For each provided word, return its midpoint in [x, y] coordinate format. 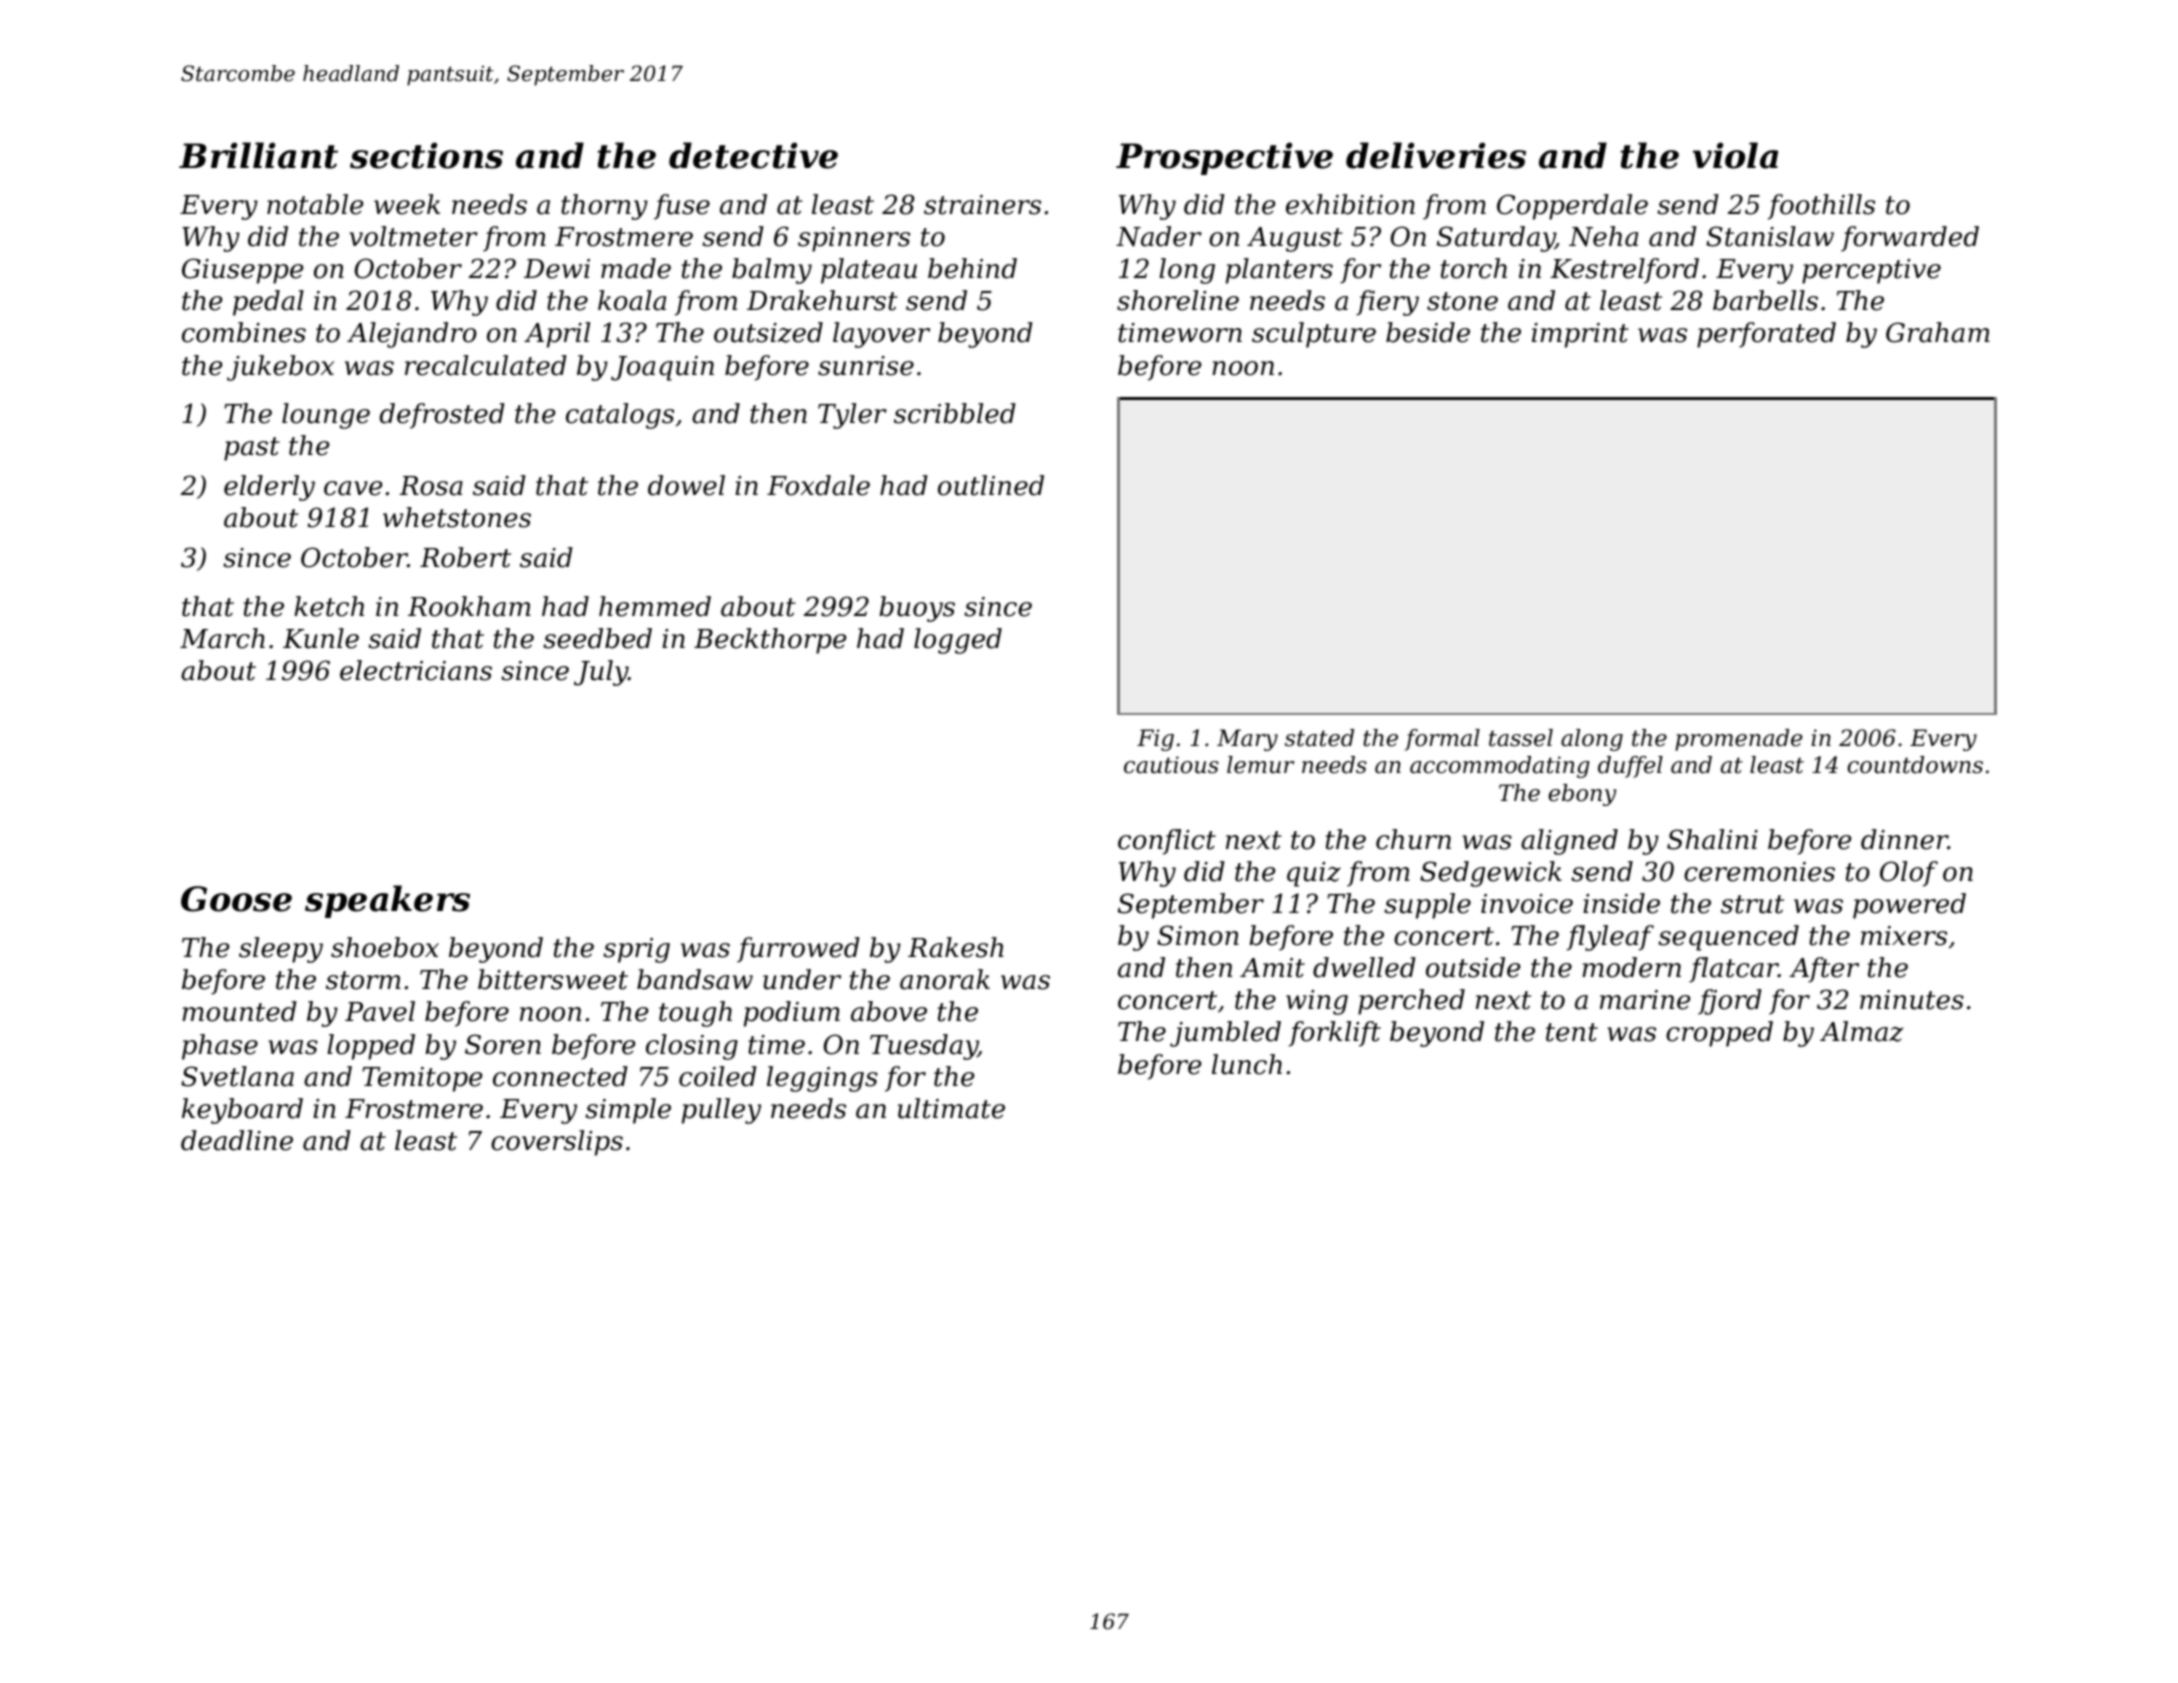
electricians [416, 670]
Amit [1272, 968]
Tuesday [924, 1047]
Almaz [1861, 1031]
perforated [1766, 335]
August [1295, 239]
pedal [268, 303]
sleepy [281, 950]
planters [1279, 271]
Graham [1938, 332]
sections [426, 155]
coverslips [557, 1143]
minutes [1912, 1000]
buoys [917, 609]
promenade [1738, 740]
